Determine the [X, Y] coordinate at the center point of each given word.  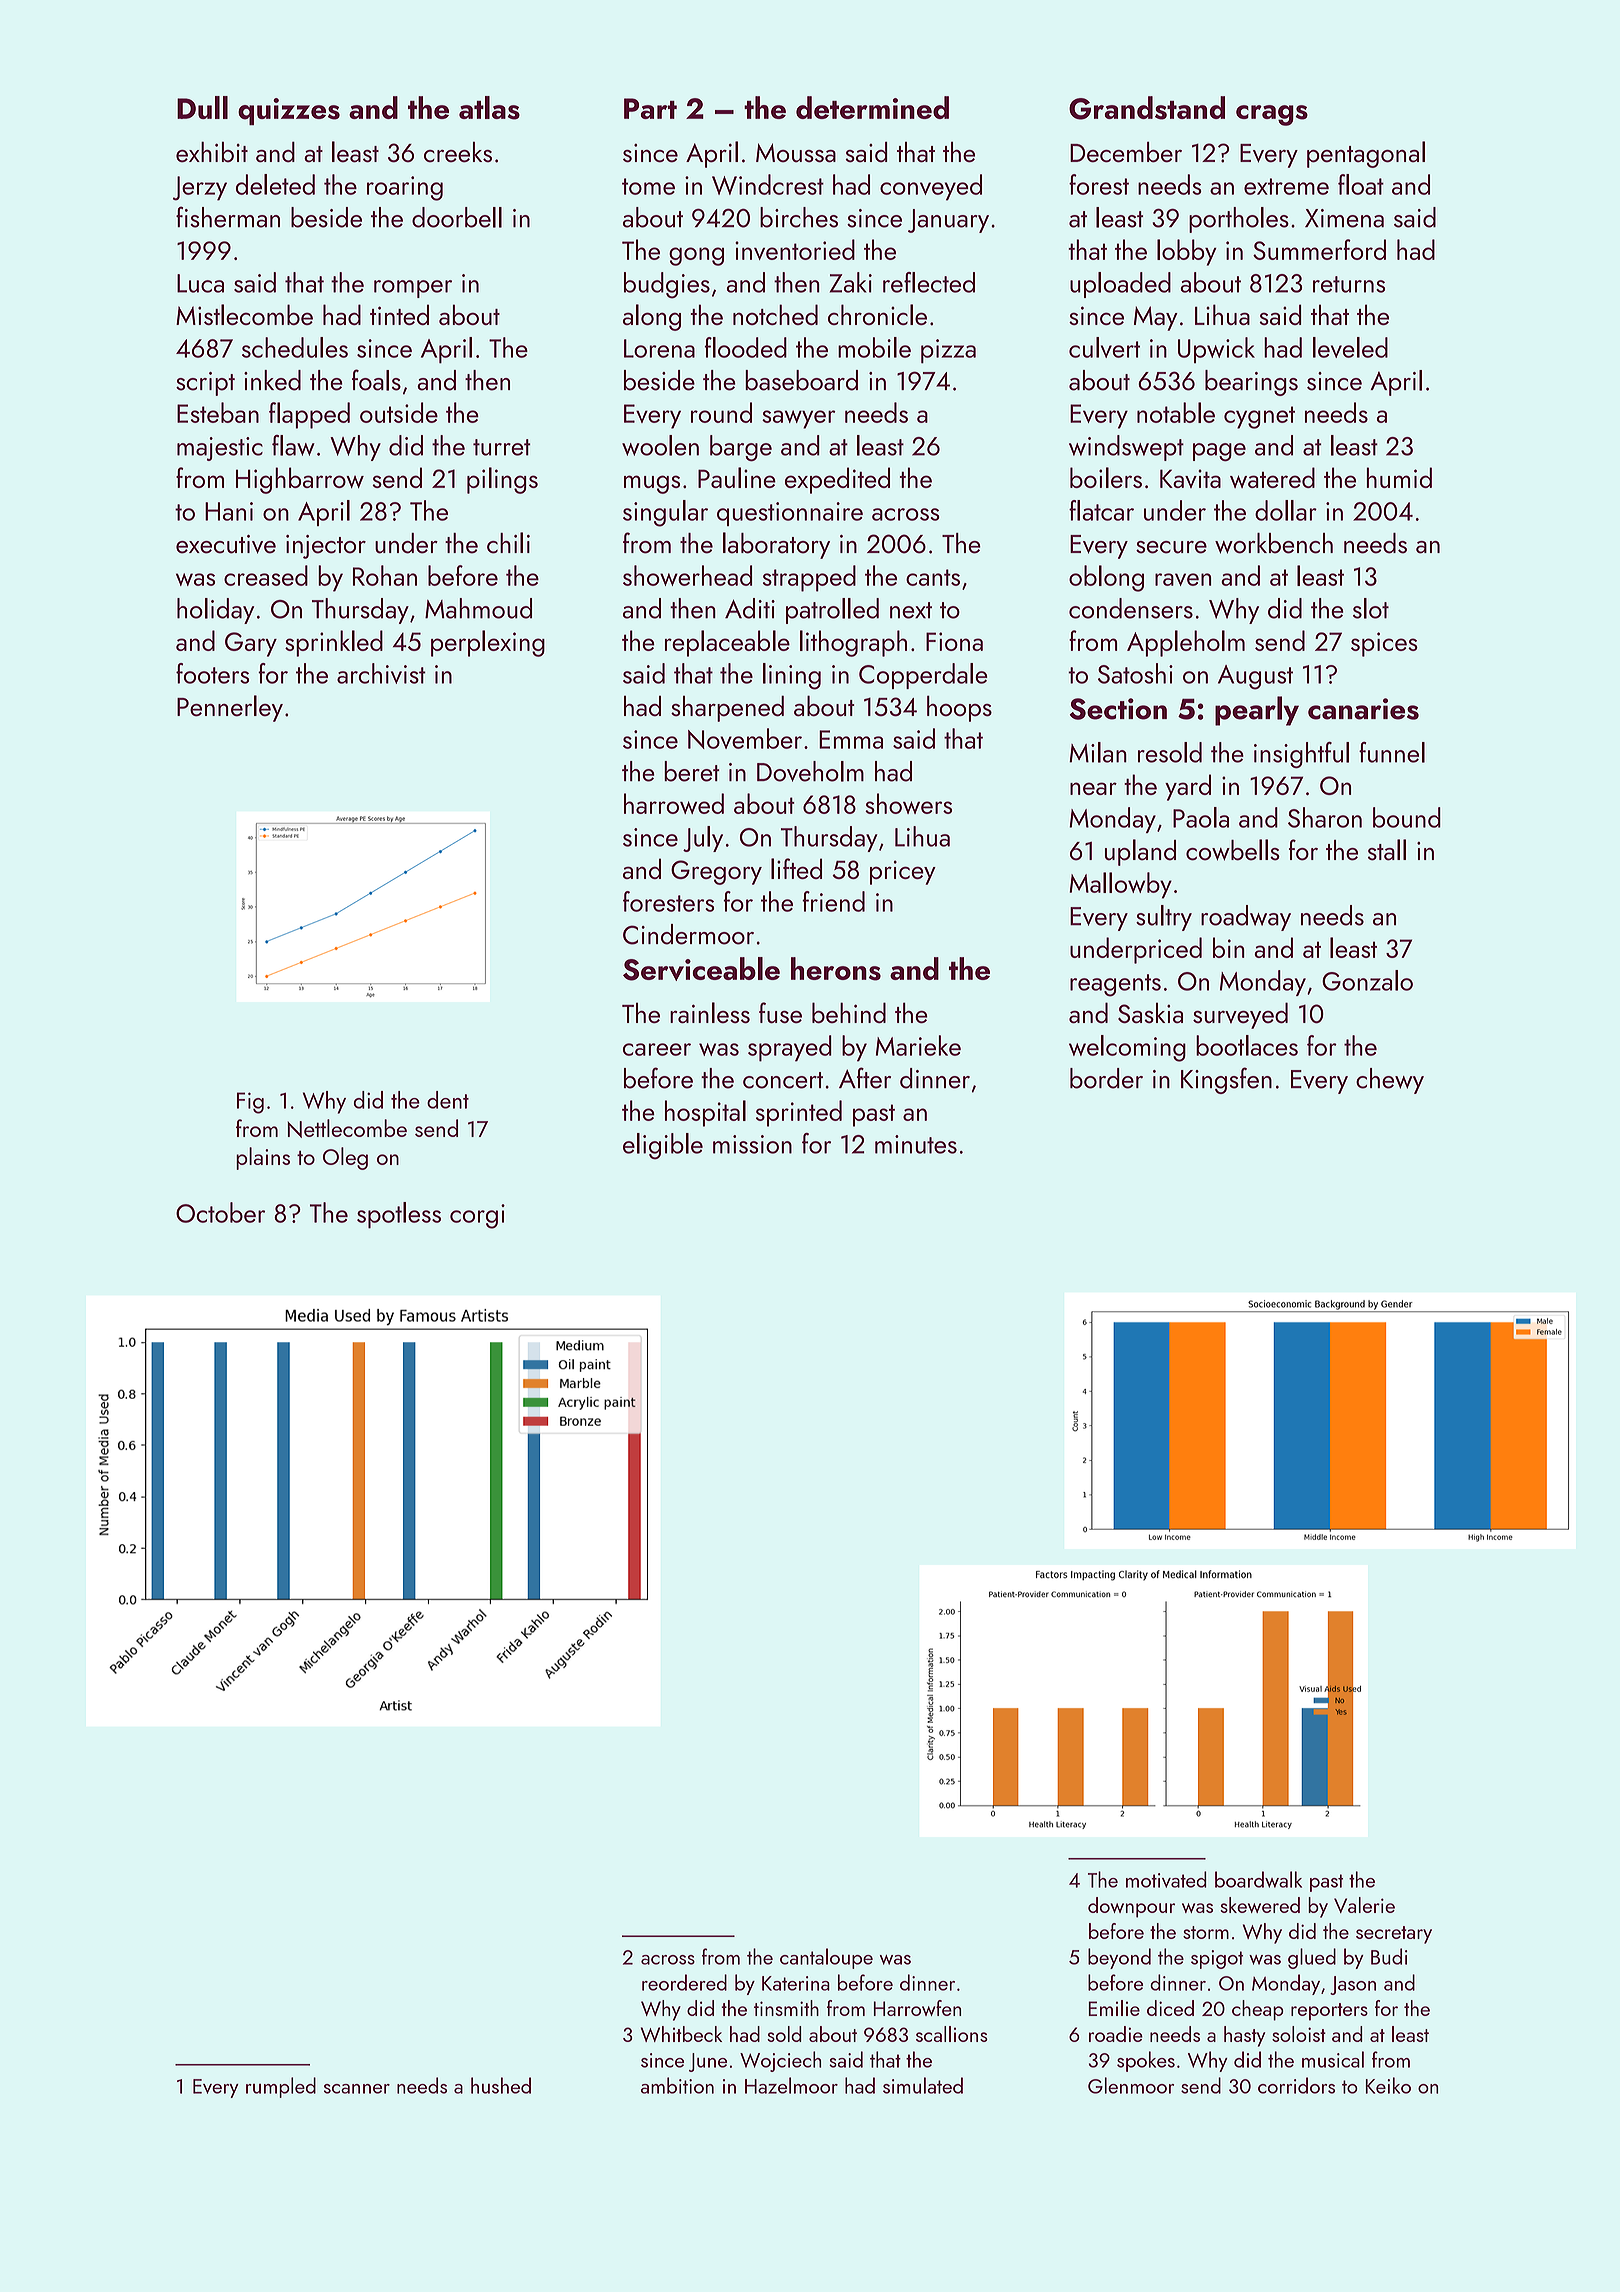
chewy [1390, 1081]
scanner [357, 2089]
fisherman [228, 217]
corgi [477, 1216]
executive [226, 544]
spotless [399, 1215]
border [1106, 1078]
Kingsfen [1226, 1080]
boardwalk [1258, 1879]
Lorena [659, 348]
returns [1349, 284]
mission [752, 1144]
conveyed [931, 187]
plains [263, 1158]
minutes [916, 1144]
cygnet [1259, 417]
